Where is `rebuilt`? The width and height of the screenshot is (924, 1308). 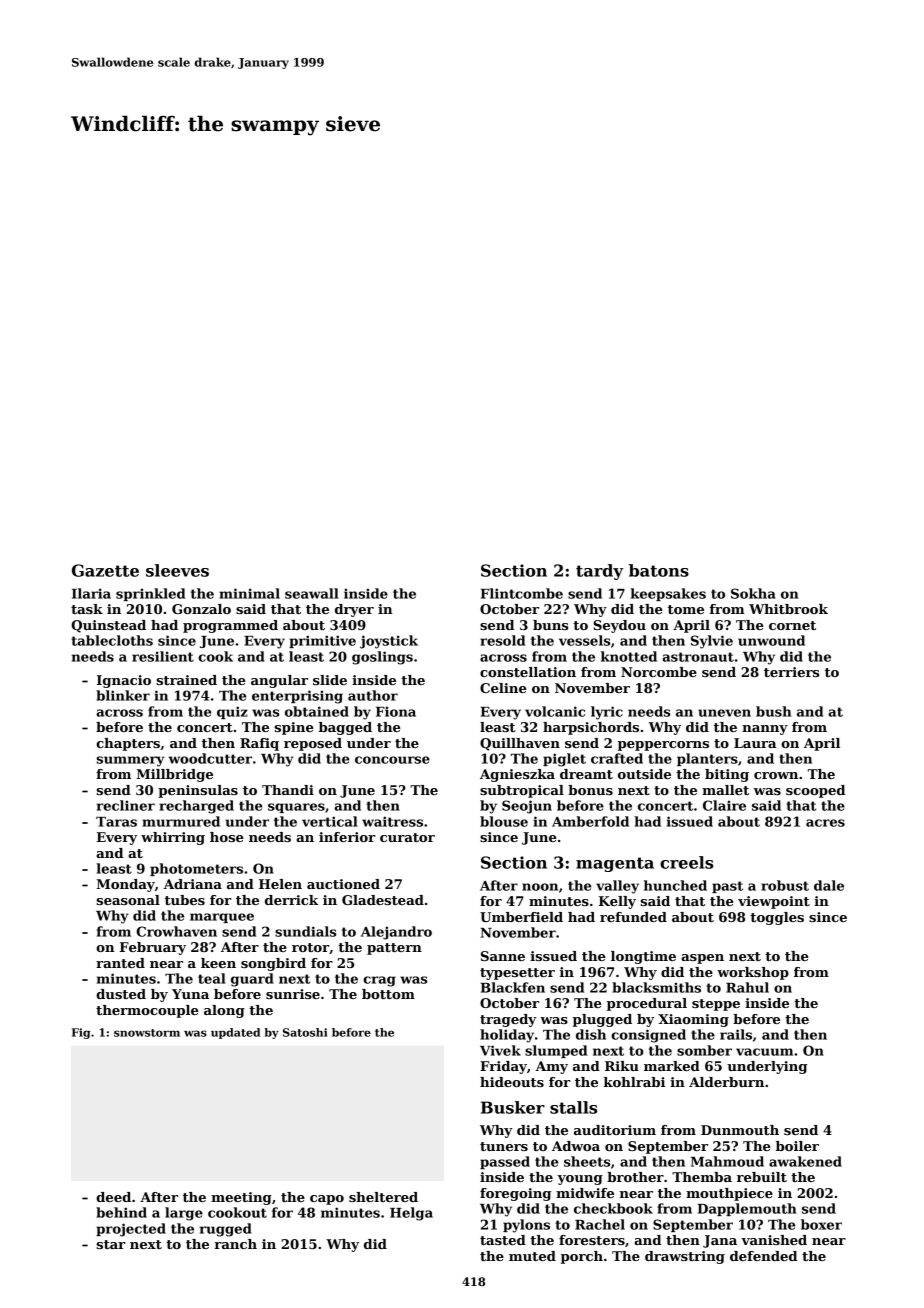
rebuilt is located at coordinates (762, 1177).
